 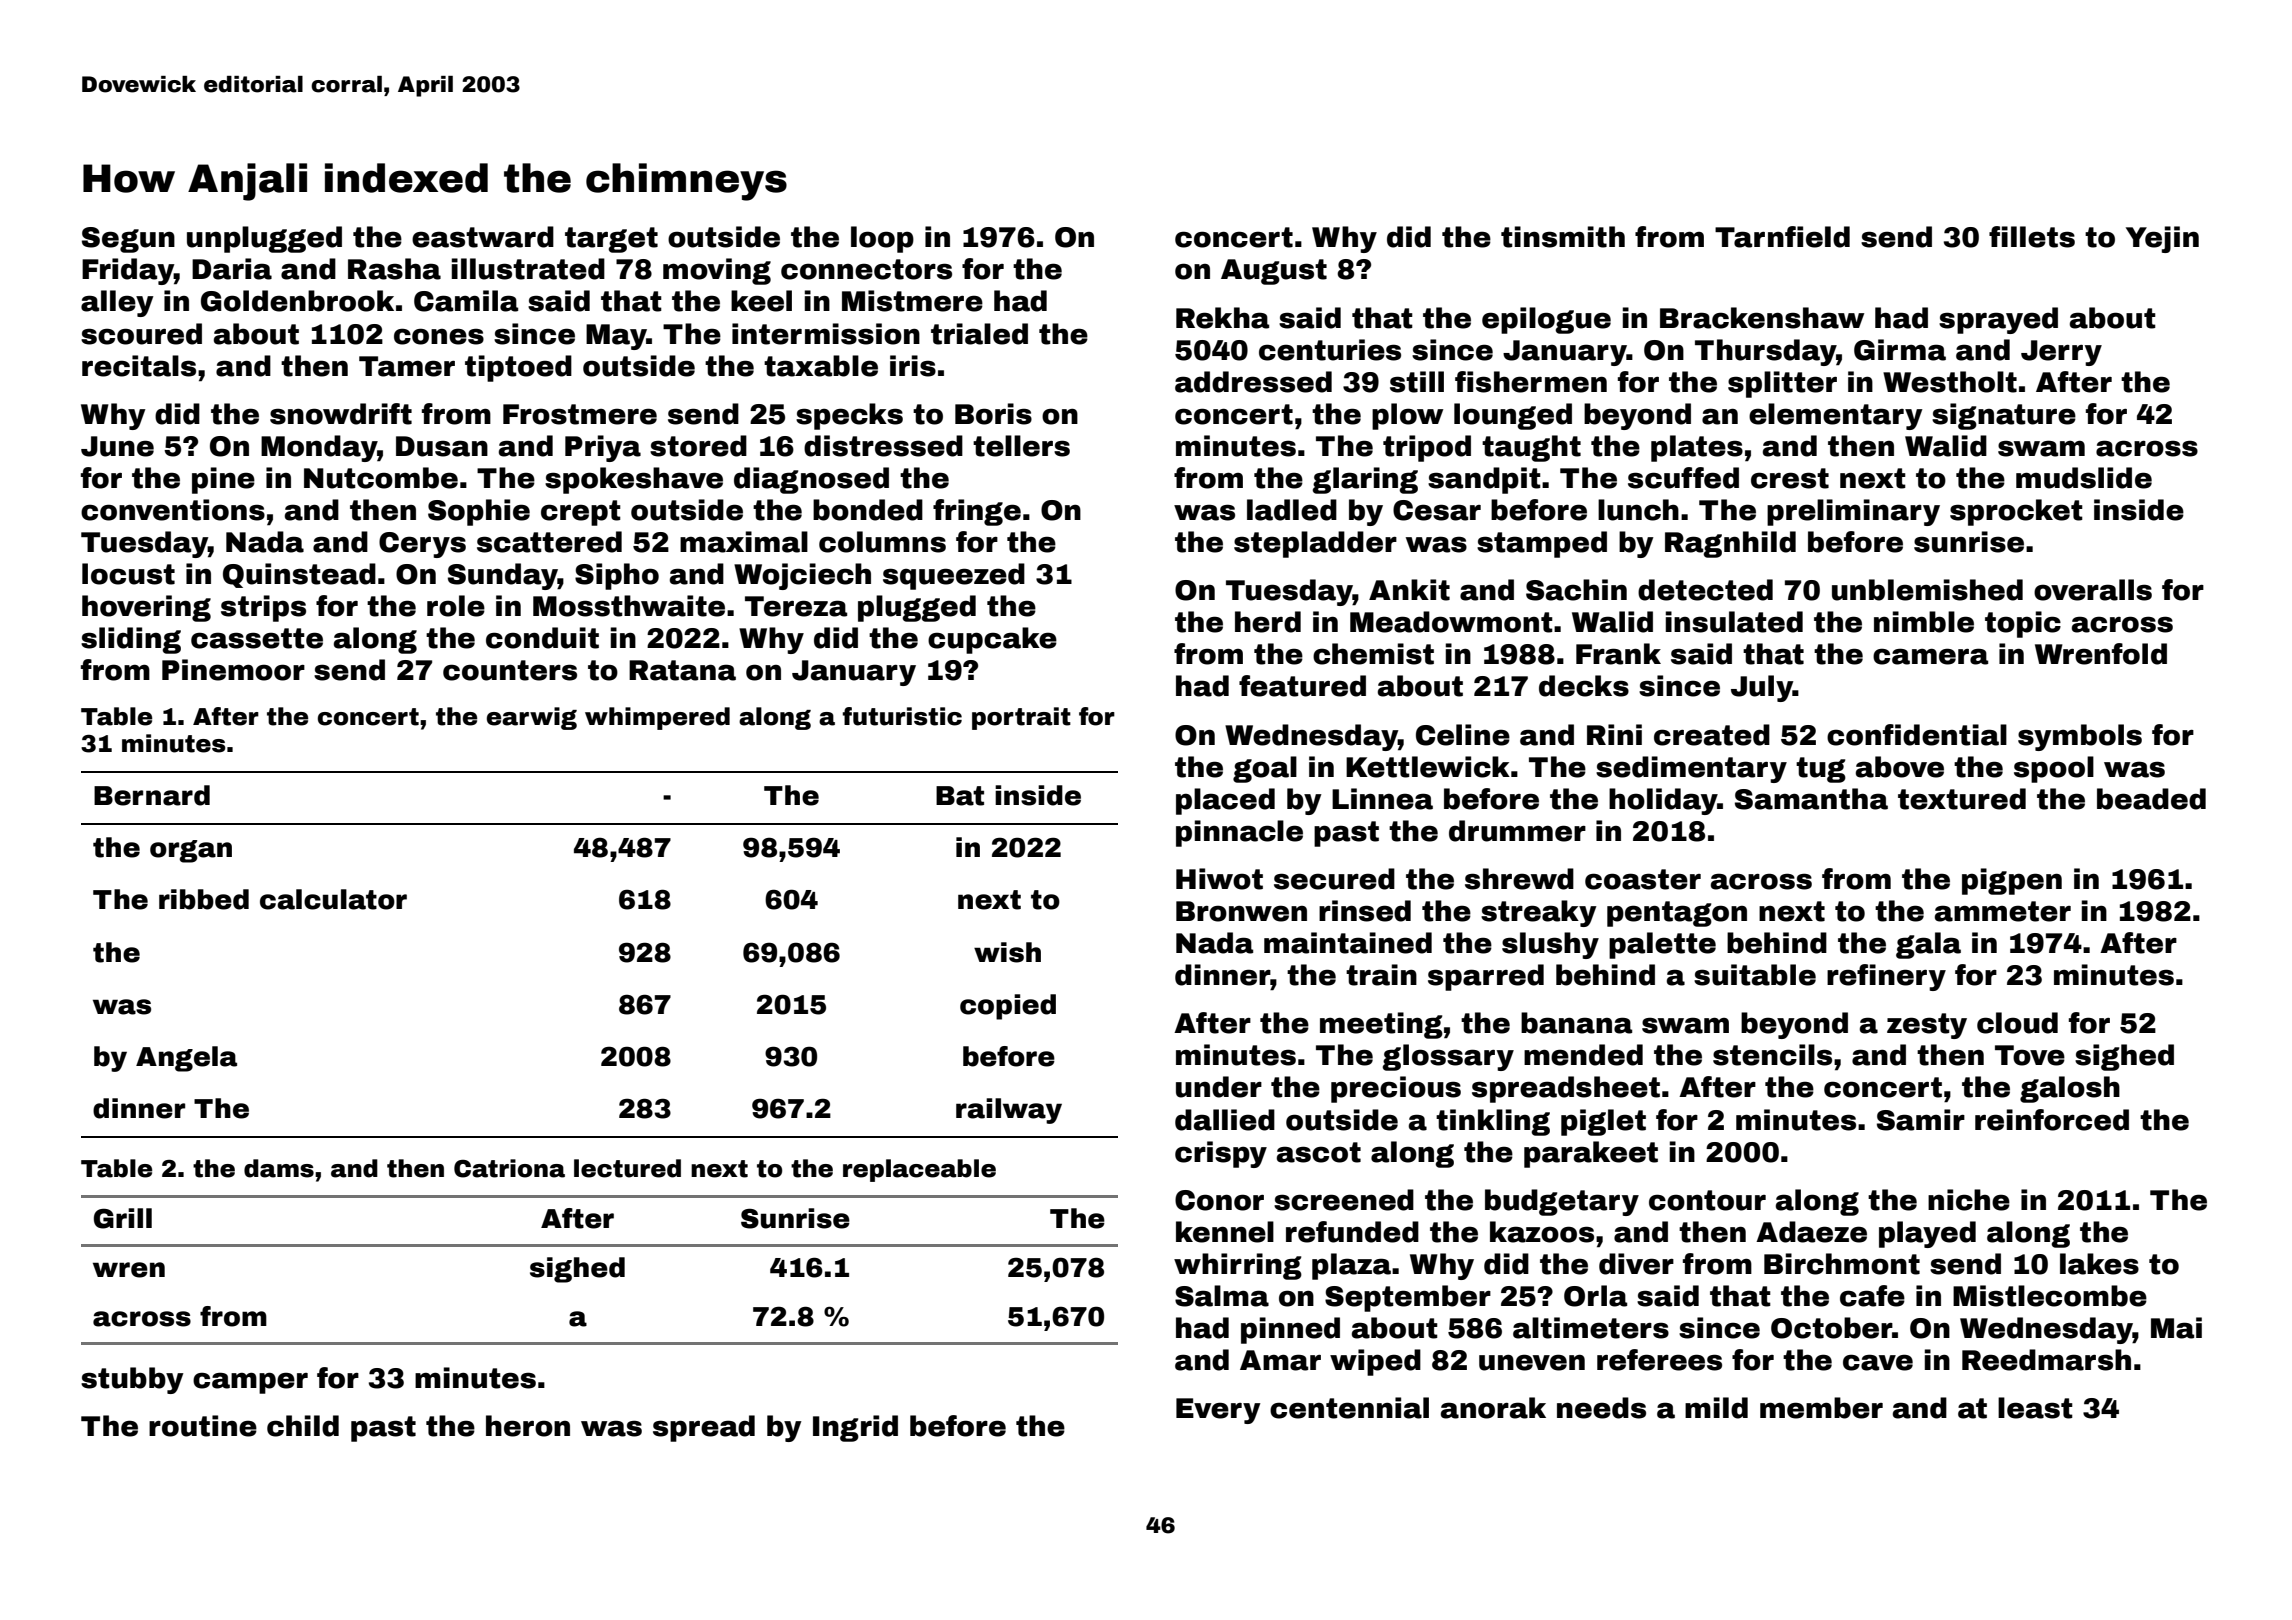 What do you see at coordinates (627, 1168) in the screenshot?
I see `lectured` at bounding box center [627, 1168].
